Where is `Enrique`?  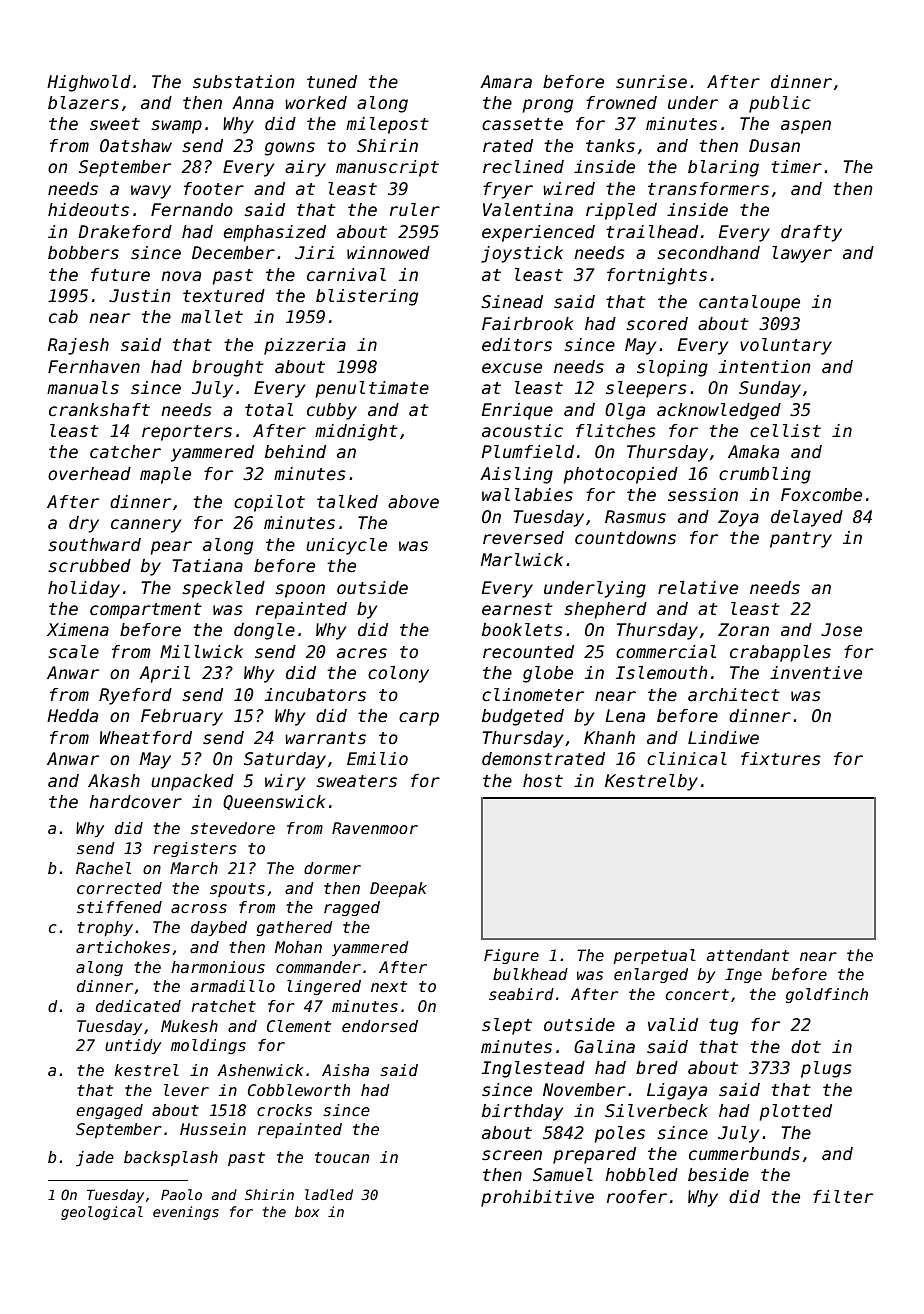 Enrique is located at coordinates (517, 411).
